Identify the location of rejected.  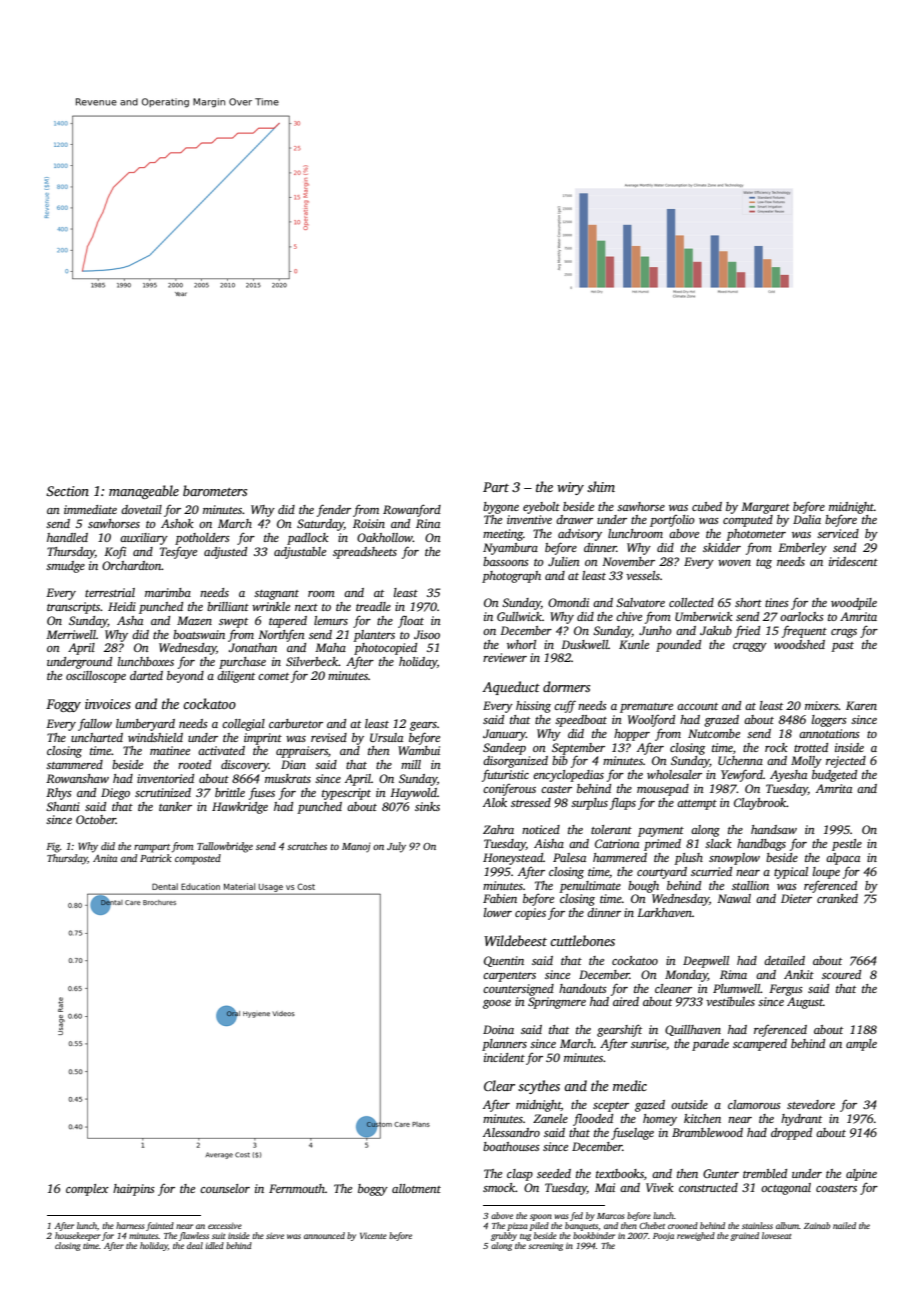
(846, 762).
